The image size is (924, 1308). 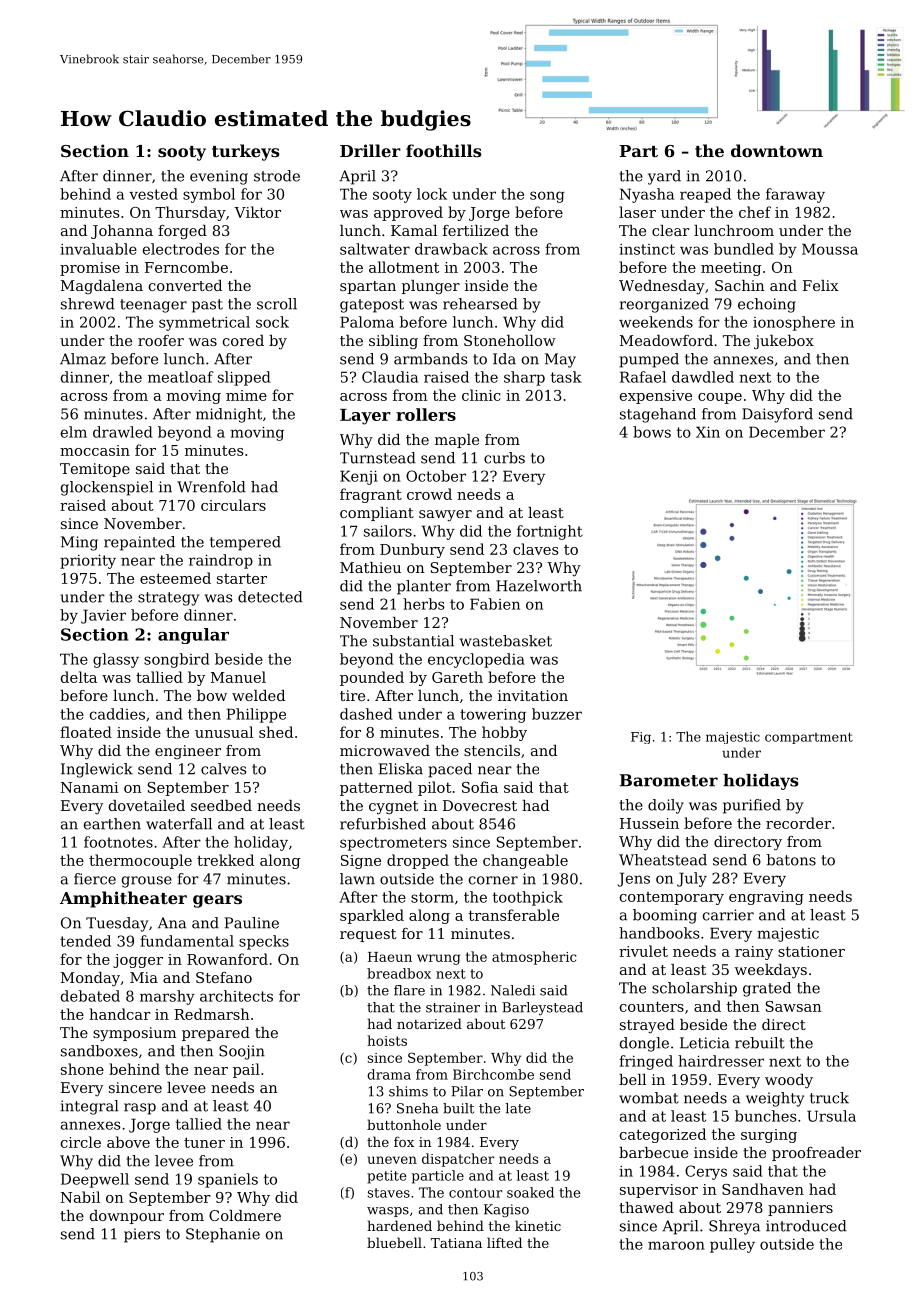 I want to click on fierce, so click(x=95, y=879).
